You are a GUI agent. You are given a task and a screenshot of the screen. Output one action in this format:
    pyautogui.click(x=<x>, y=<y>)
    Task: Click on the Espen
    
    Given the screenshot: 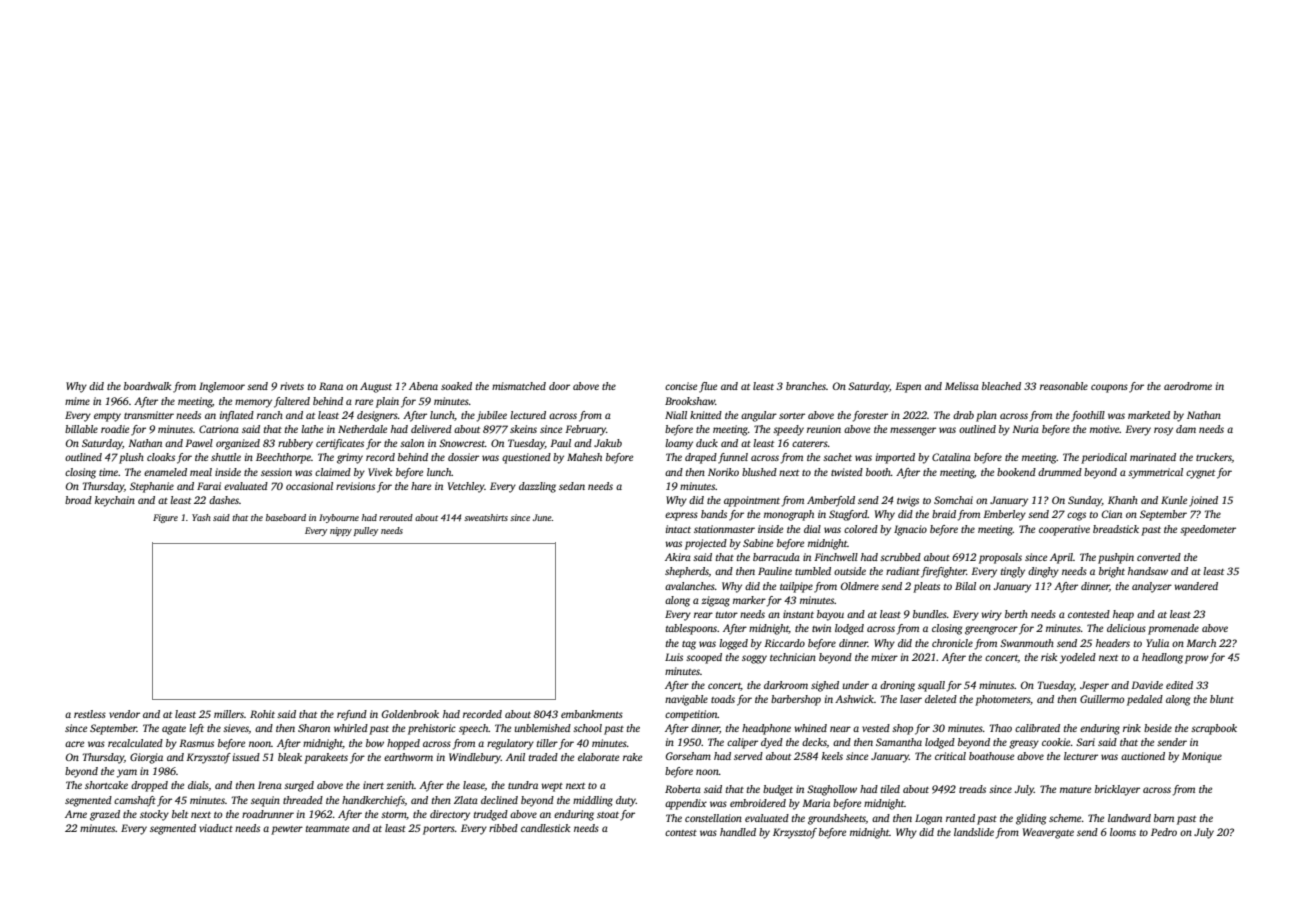 What is the action you would take?
    pyautogui.click(x=908, y=387)
